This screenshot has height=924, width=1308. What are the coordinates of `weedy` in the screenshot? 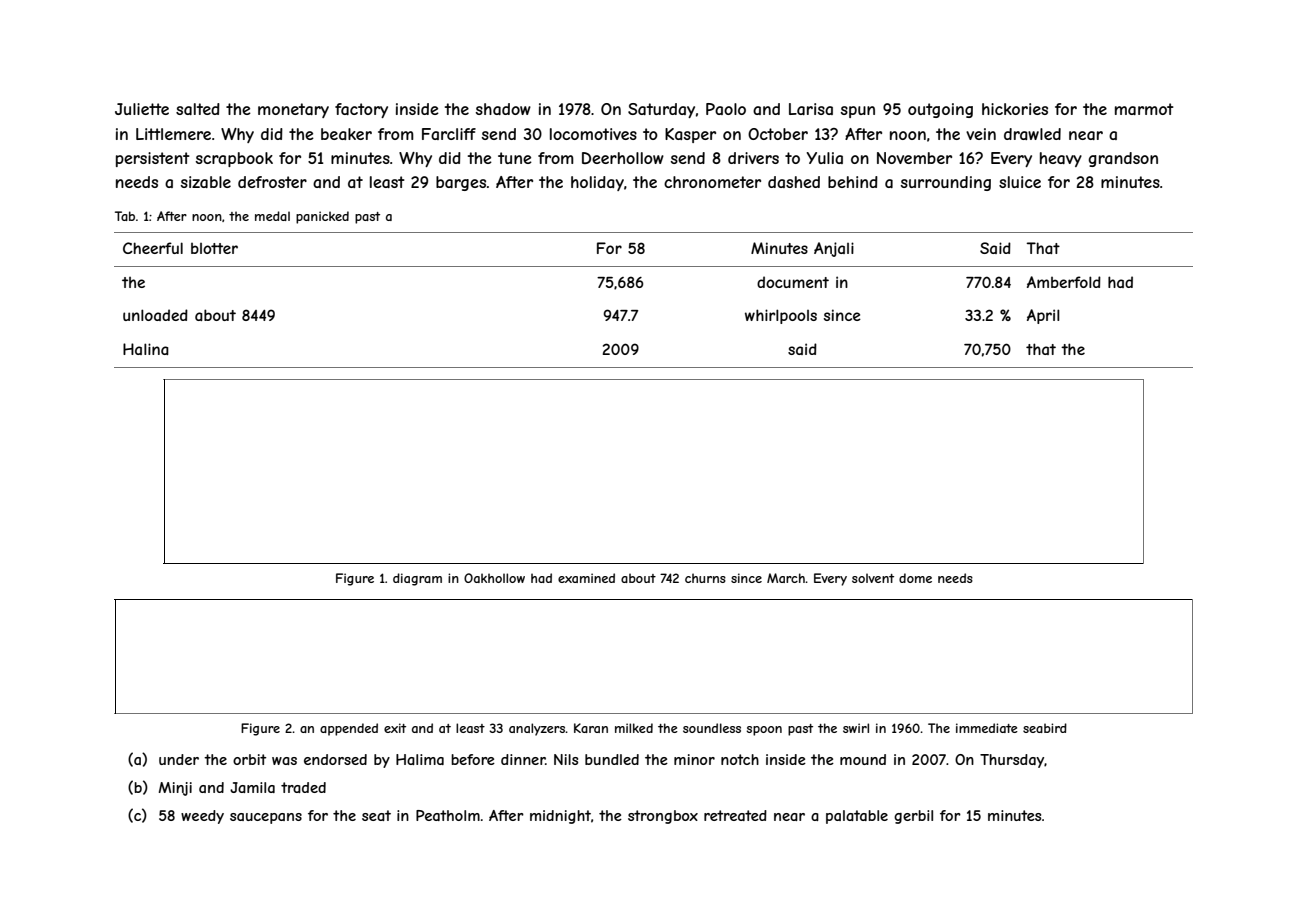 It's located at (202, 817).
